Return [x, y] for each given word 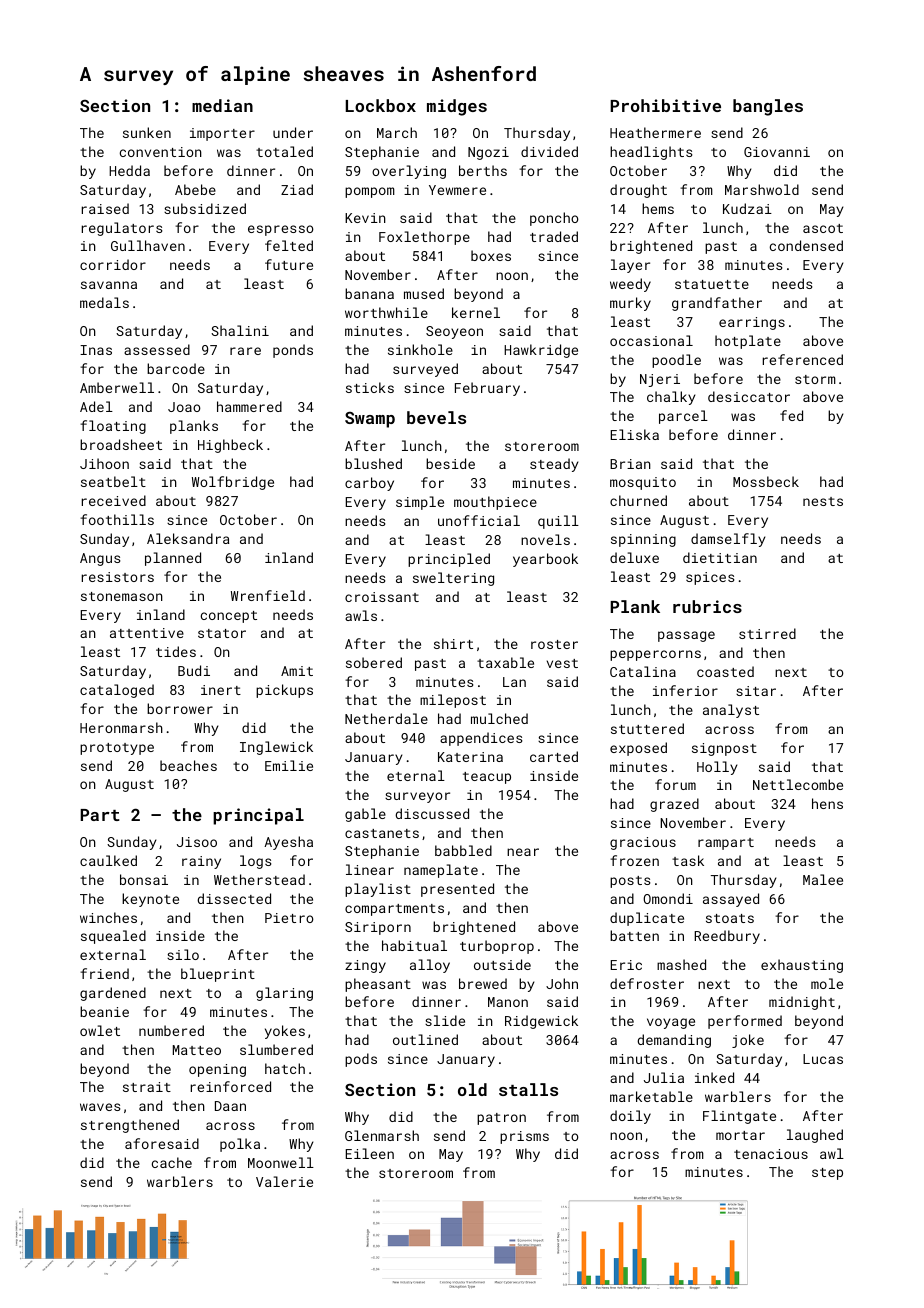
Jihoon [104, 463]
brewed [483, 983]
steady [554, 465]
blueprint [218, 975]
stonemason [122, 596]
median [222, 105]
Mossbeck [766, 481]
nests [823, 501]
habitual [414, 945]
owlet [100, 1030]
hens [827, 803]
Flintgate [739, 1117]
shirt [453, 643]
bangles [768, 107]
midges [457, 107]
